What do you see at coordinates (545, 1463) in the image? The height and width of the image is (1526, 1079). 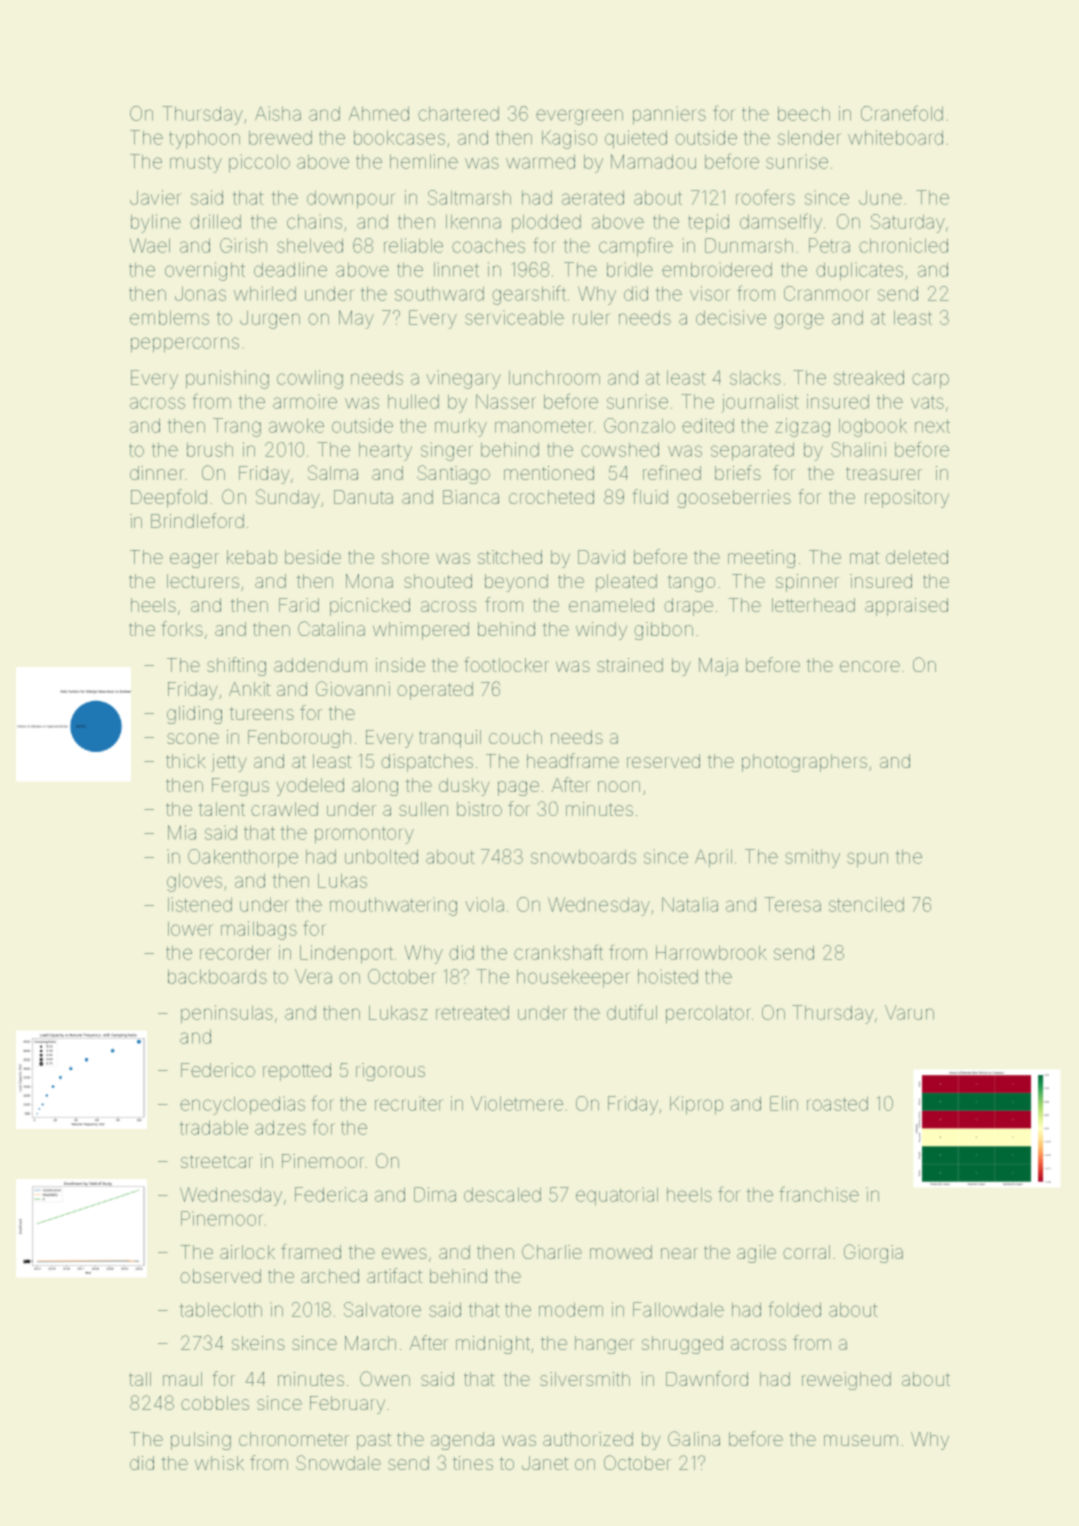 I see `Janet` at bounding box center [545, 1463].
